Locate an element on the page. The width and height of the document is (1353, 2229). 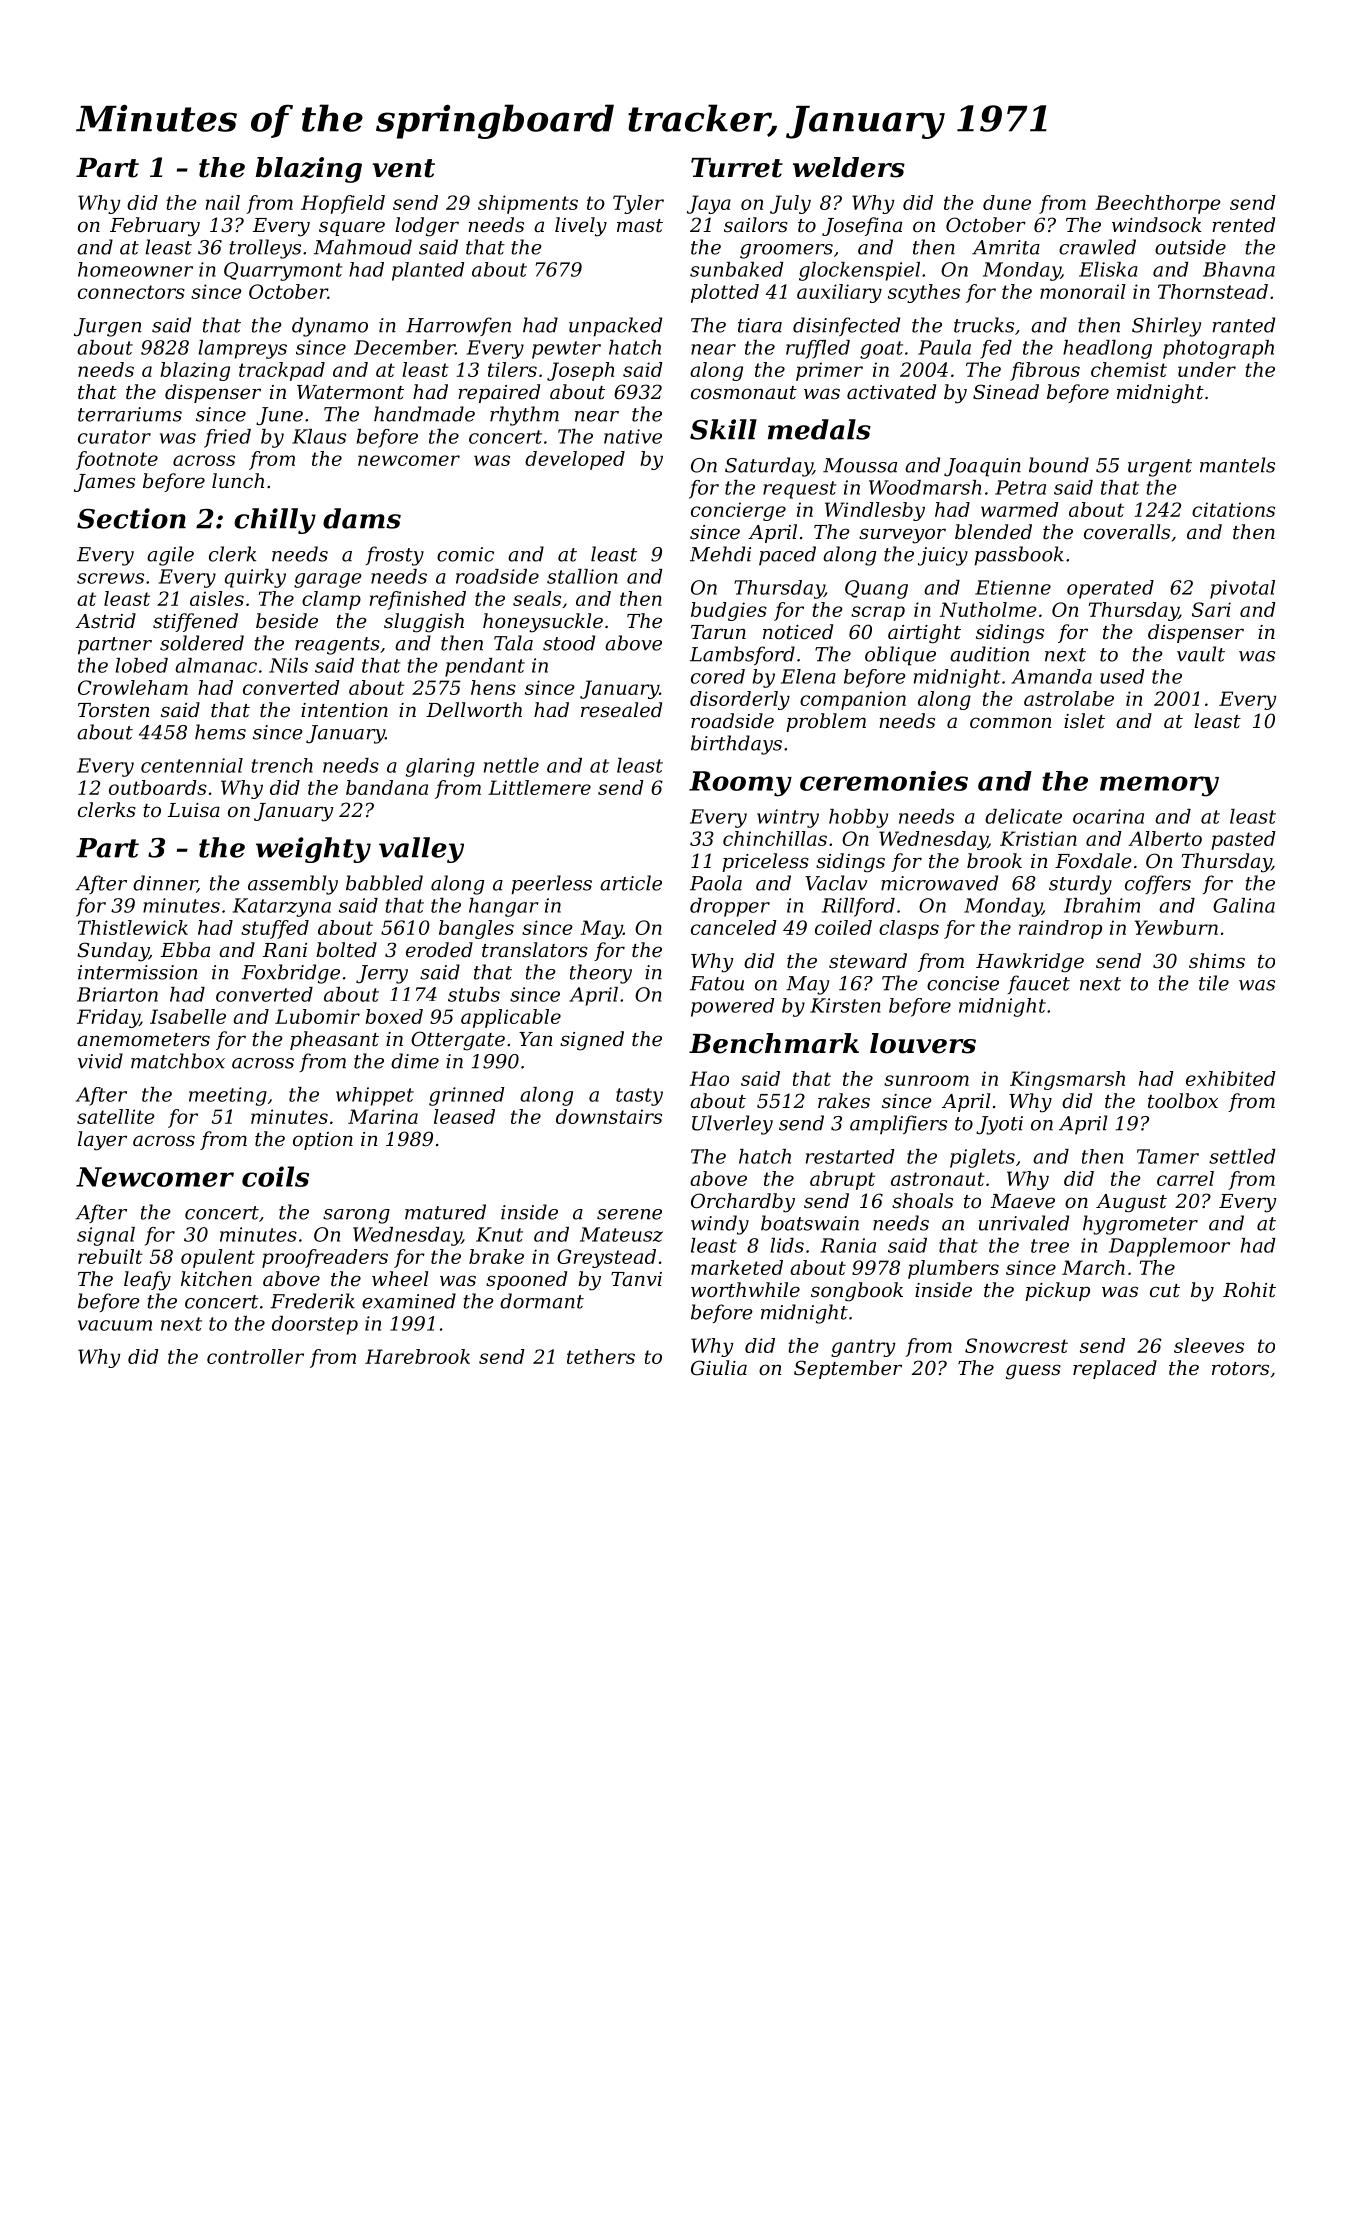
coils is located at coordinates (275, 1176).
